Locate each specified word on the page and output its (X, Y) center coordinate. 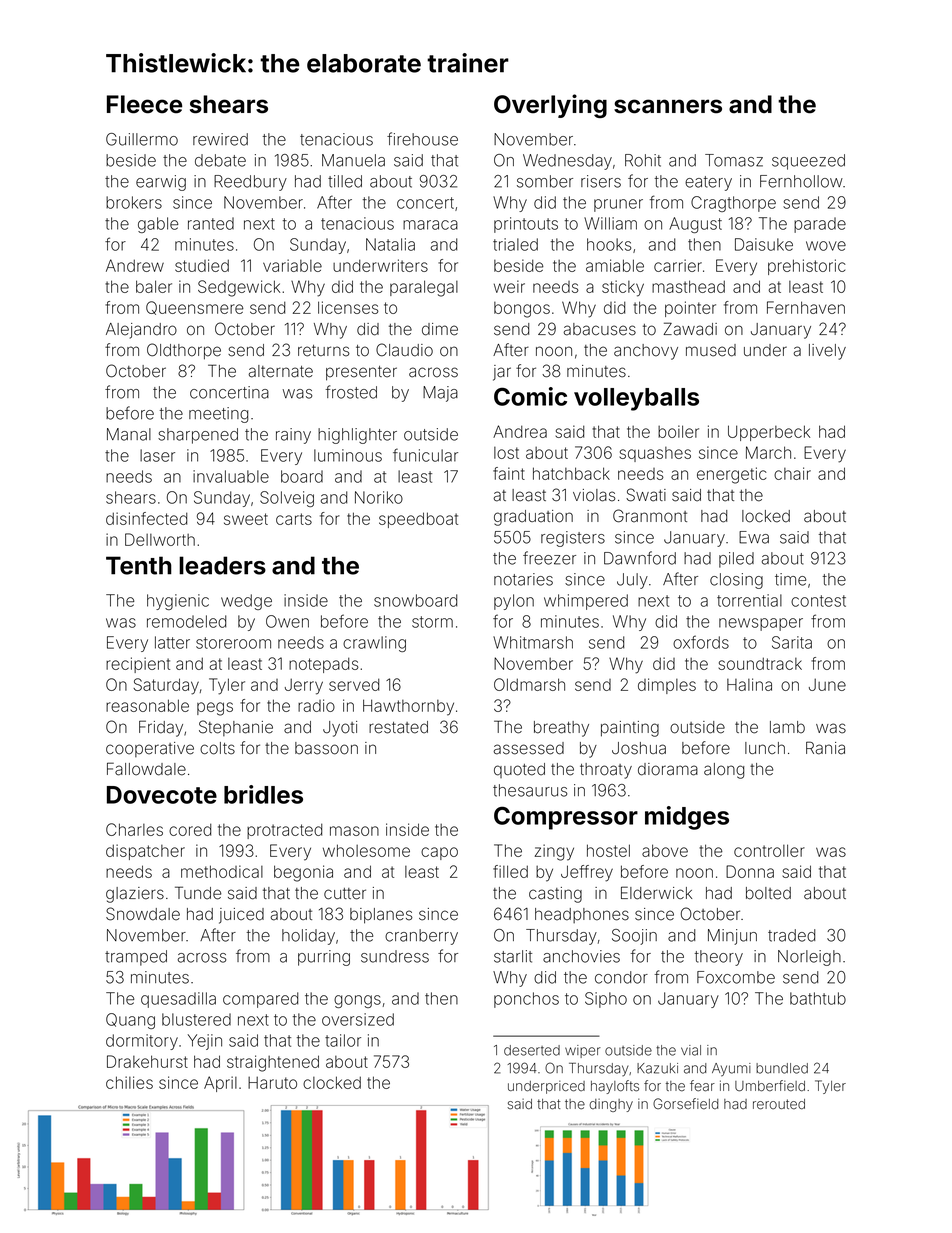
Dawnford (640, 558)
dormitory (142, 1042)
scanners (668, 106)
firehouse (422, 139)
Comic (530, 396)
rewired (220, 139)
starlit (513, 956)
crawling (374, 644)
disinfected (146, 518)
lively (827, 352)
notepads (324, 665)
